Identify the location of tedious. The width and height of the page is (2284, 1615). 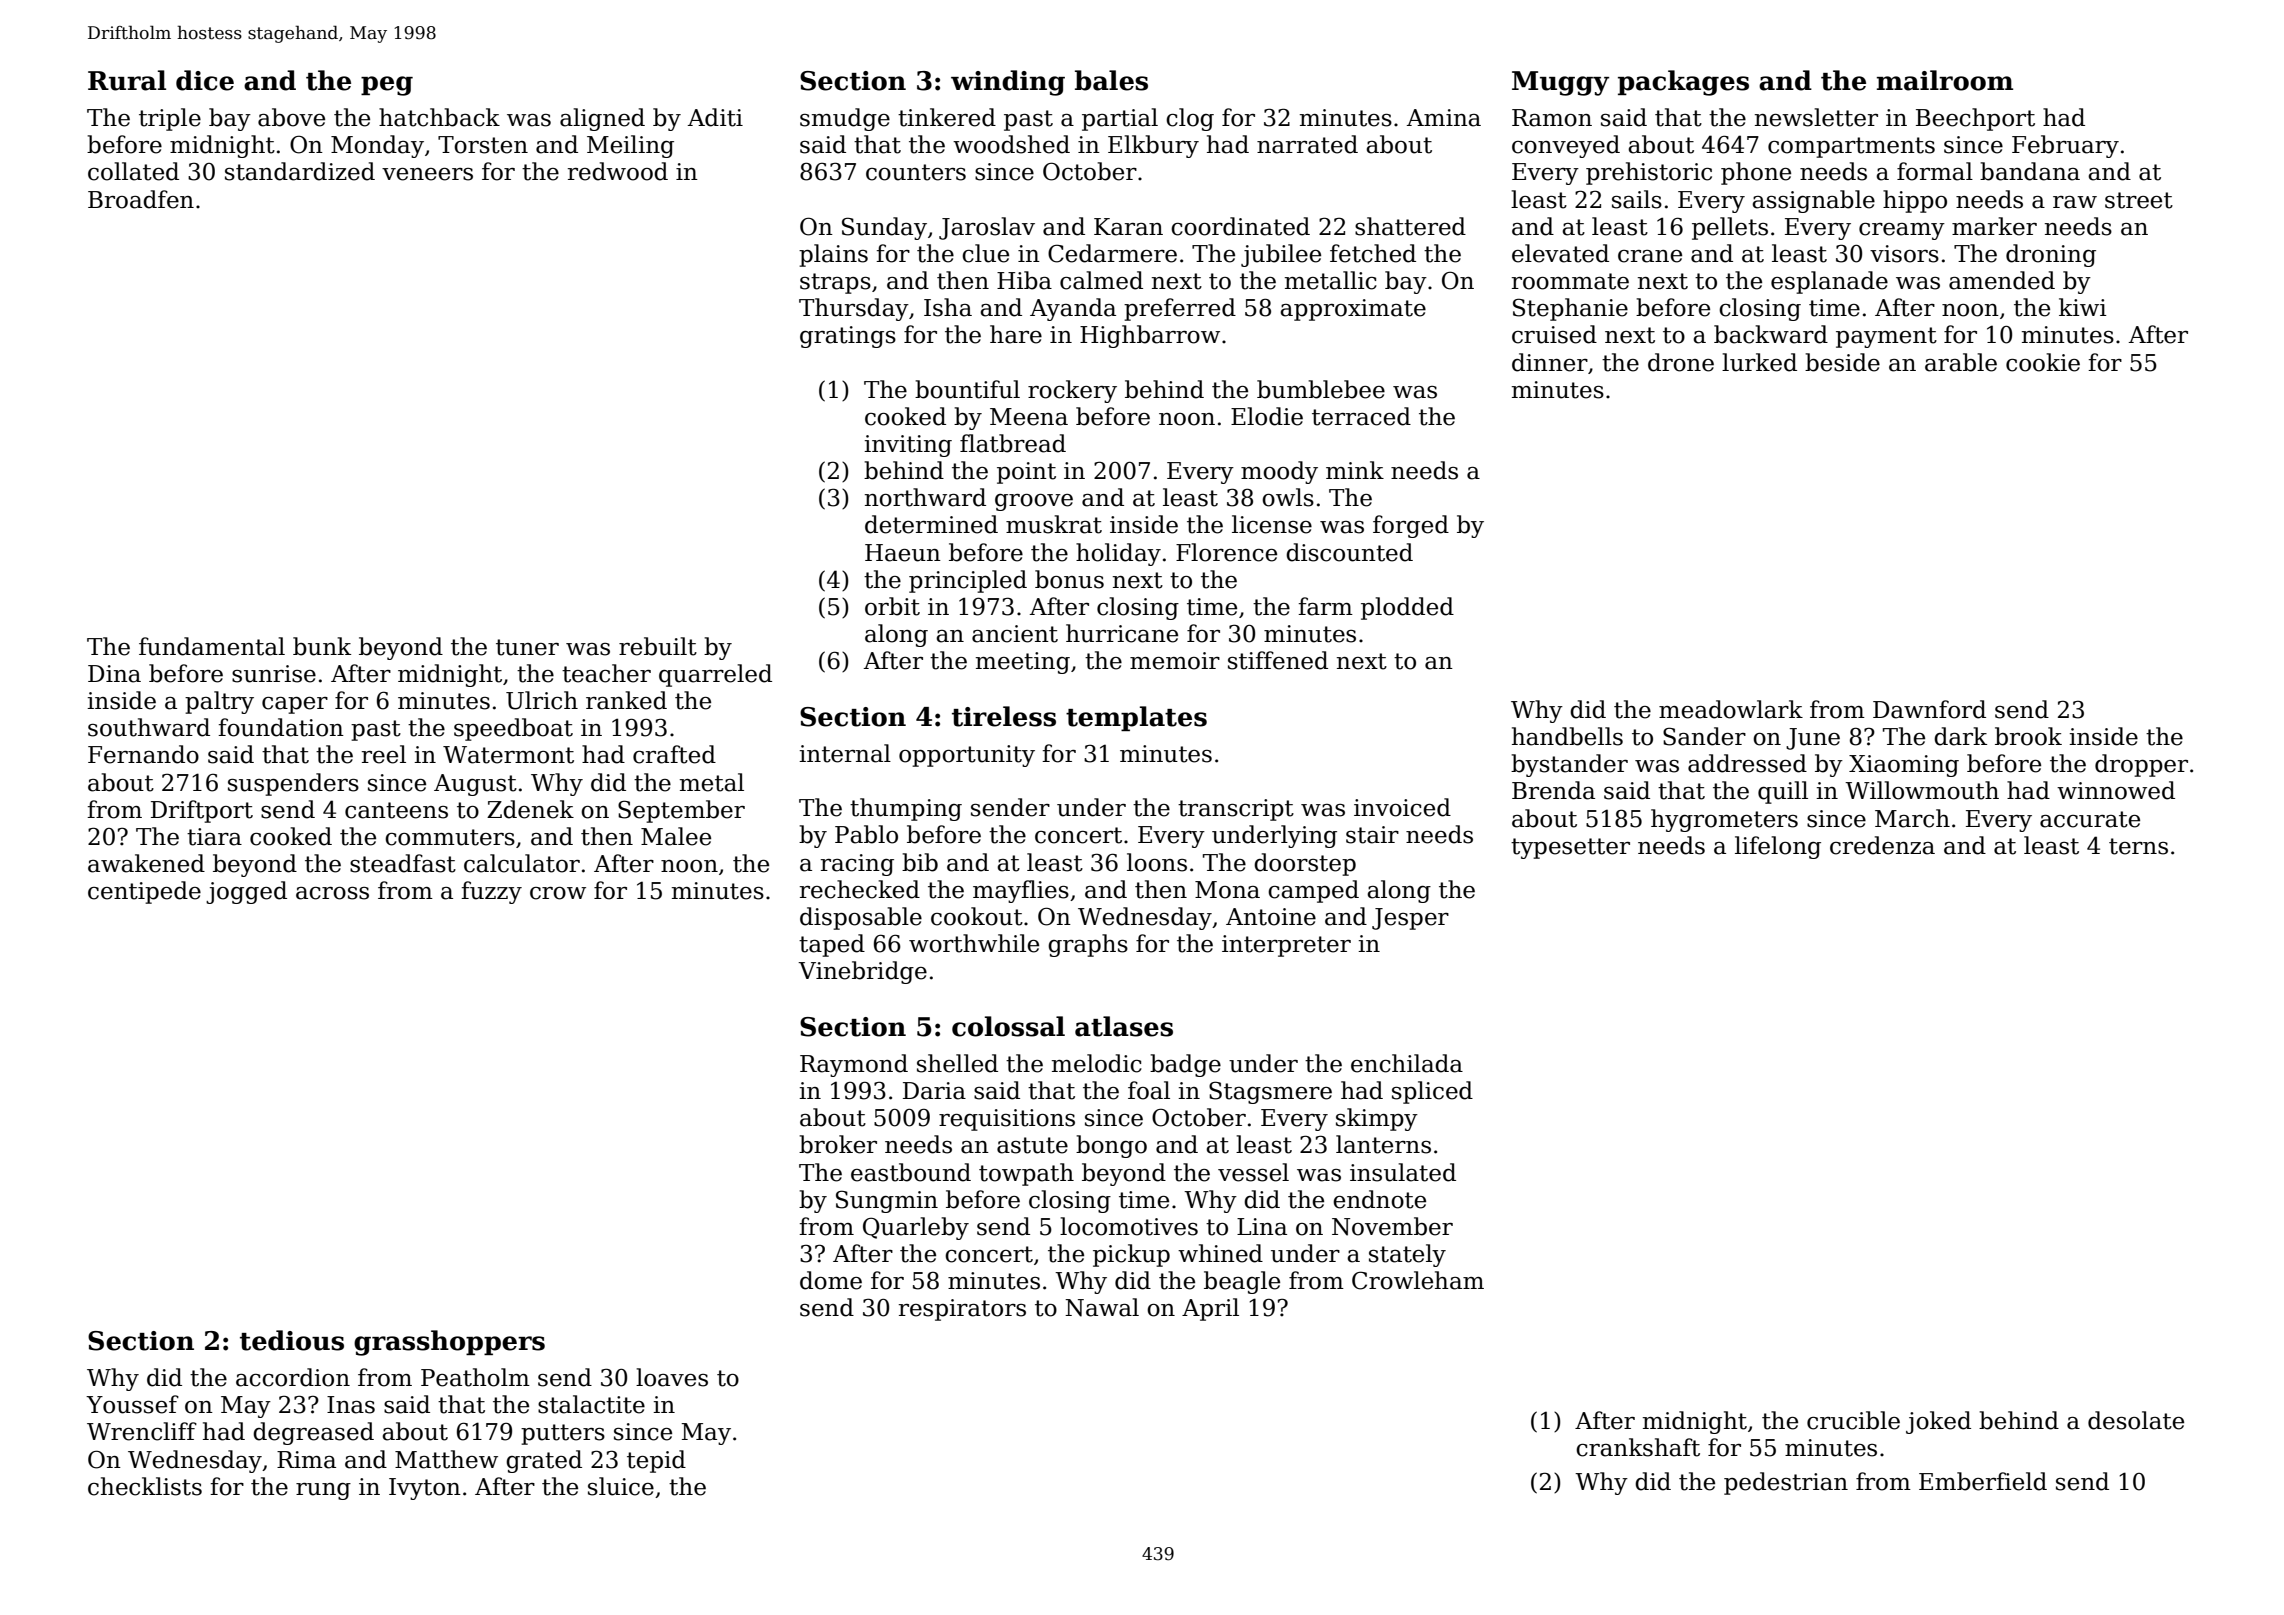
(292, 1340).
